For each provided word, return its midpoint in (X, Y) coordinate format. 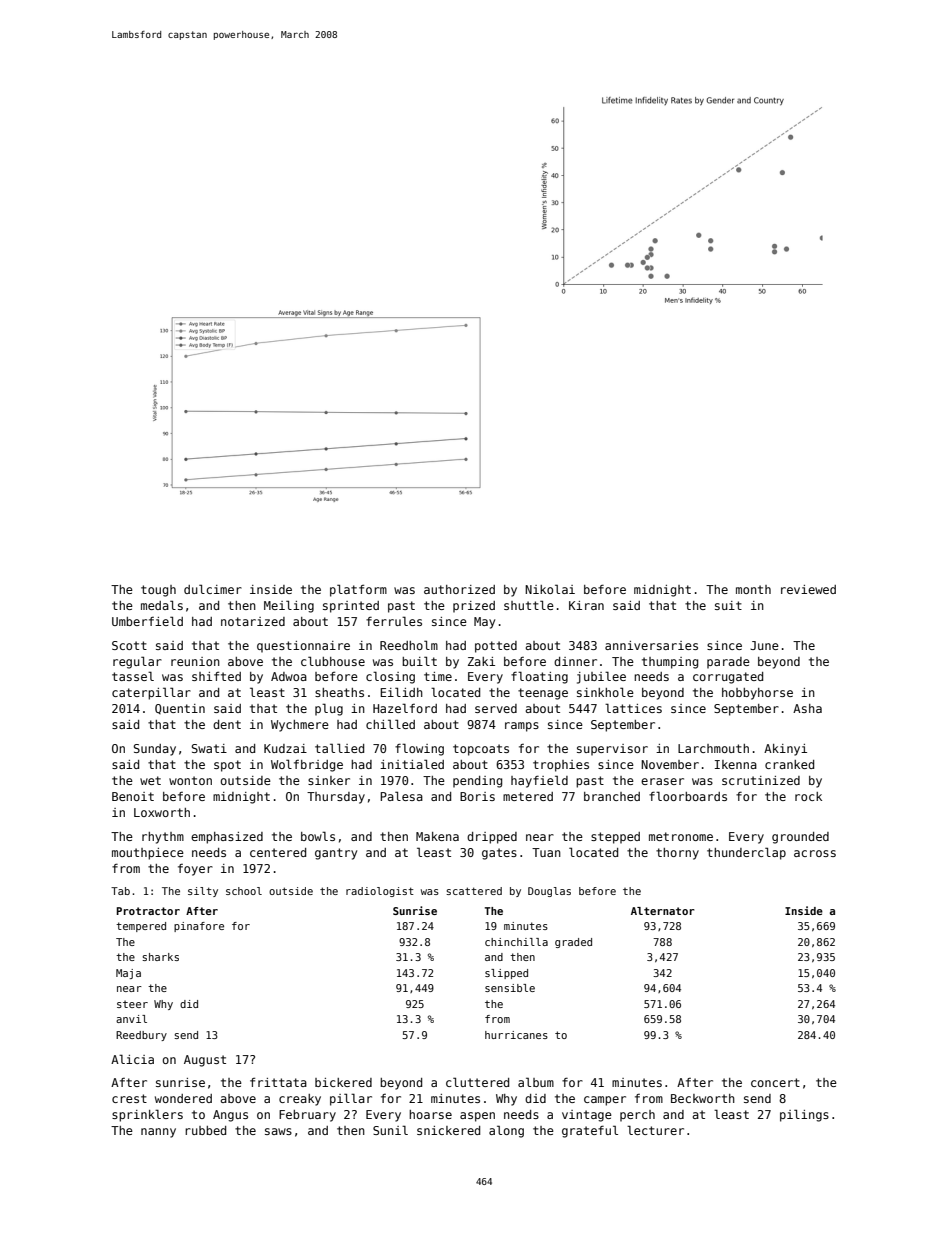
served (496, 708)
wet (150, 780)
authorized (459, 589)
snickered (448, 1130)
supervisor (612, 750)
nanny (158, 1133)
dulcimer (213, 589)
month (753, 589)
